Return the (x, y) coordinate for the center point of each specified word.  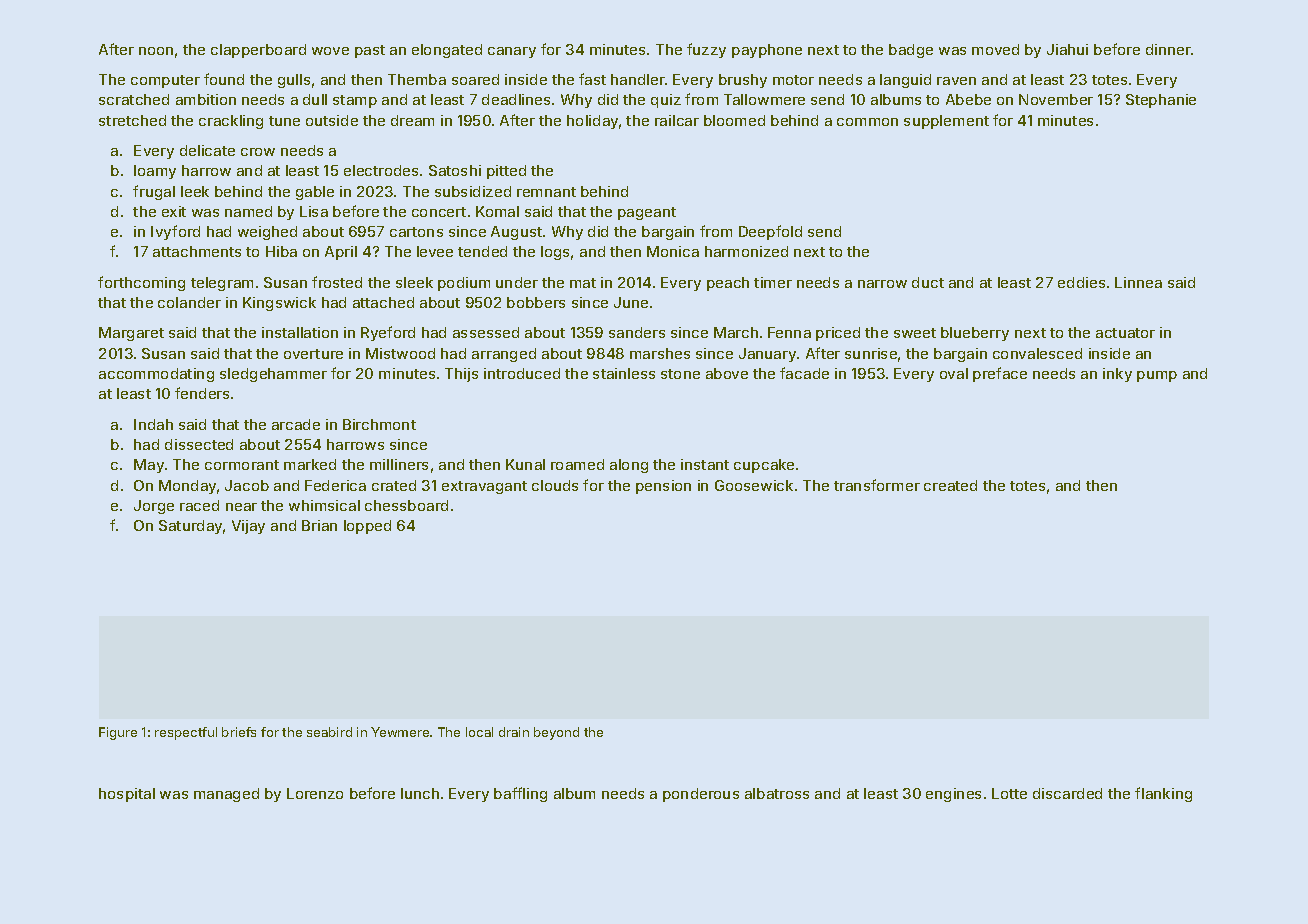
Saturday (190, 527)
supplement (946, 122)
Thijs (461, 375)
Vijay (248, 527)
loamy (155, 172)
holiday (592, 122)
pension (663, 487)
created (950, 485)
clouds (555, 485)
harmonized (746, 251)
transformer (877, 485)
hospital (127, 795)
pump (1157, 376)
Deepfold (770, 232)
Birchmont (379, 424)
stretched (132, 120)
